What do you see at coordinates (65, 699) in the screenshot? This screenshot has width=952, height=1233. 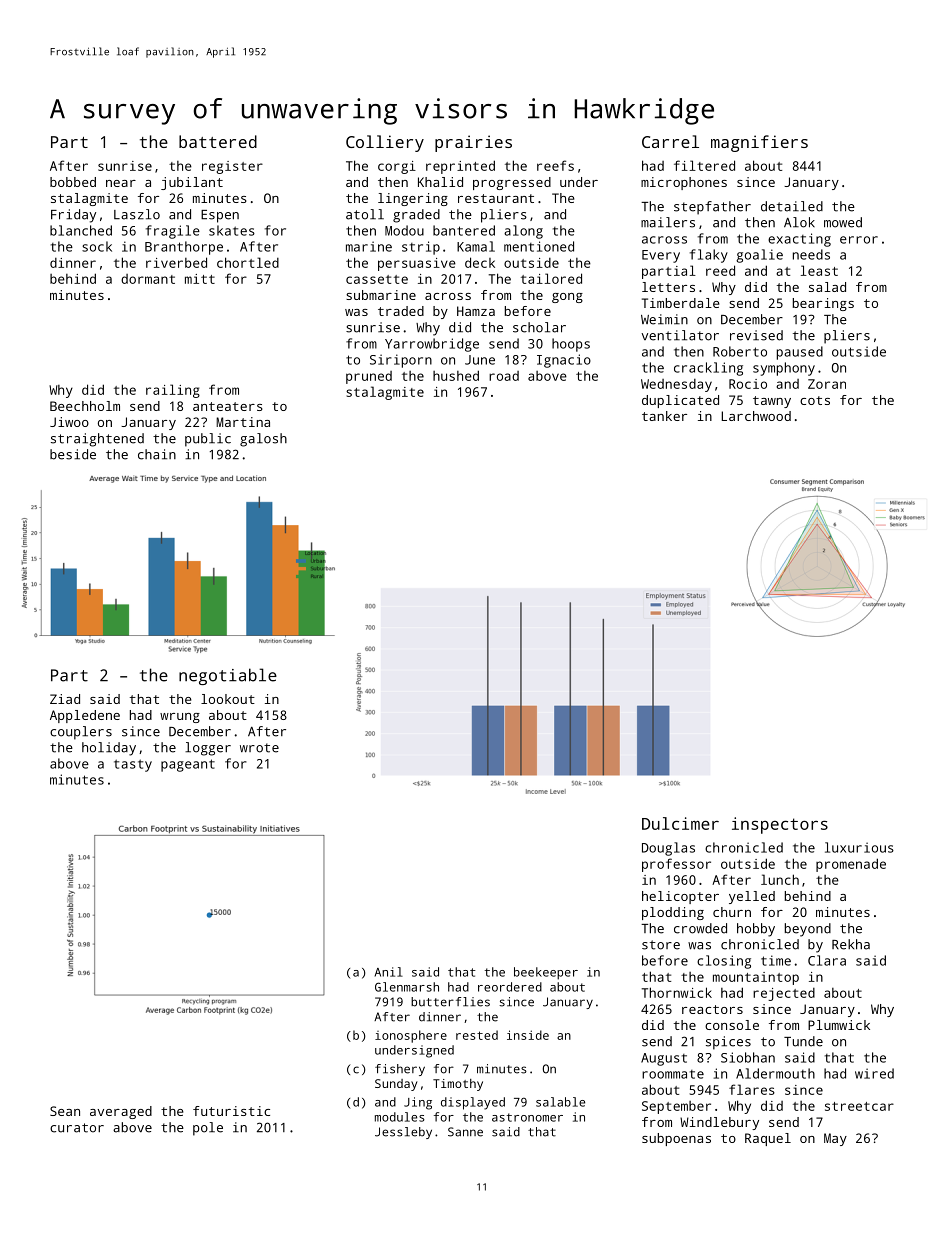 I see `Ziad` at bounding box center [65, 699].
